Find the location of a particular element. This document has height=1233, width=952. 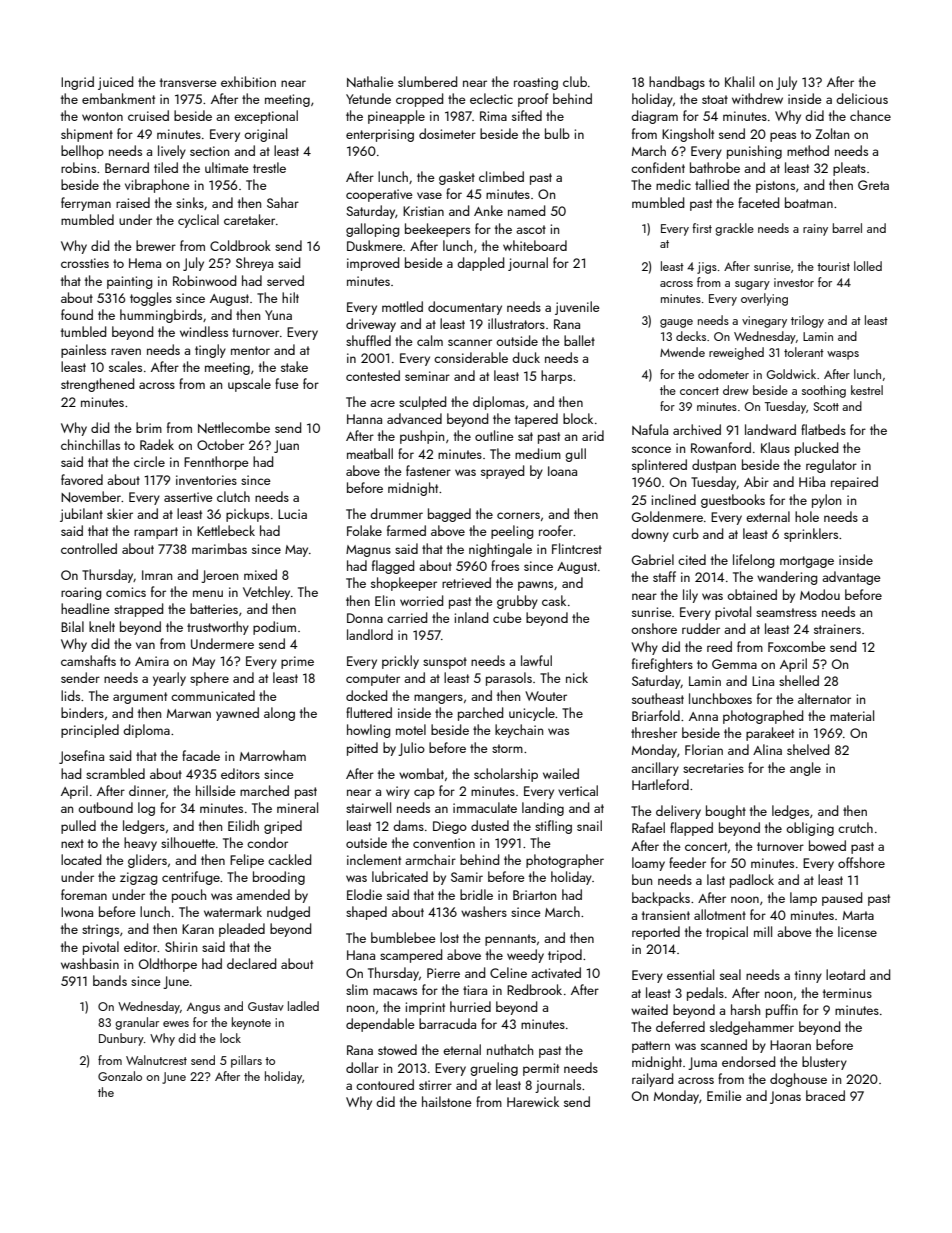

allotment is located at coordinates (720, 914).
